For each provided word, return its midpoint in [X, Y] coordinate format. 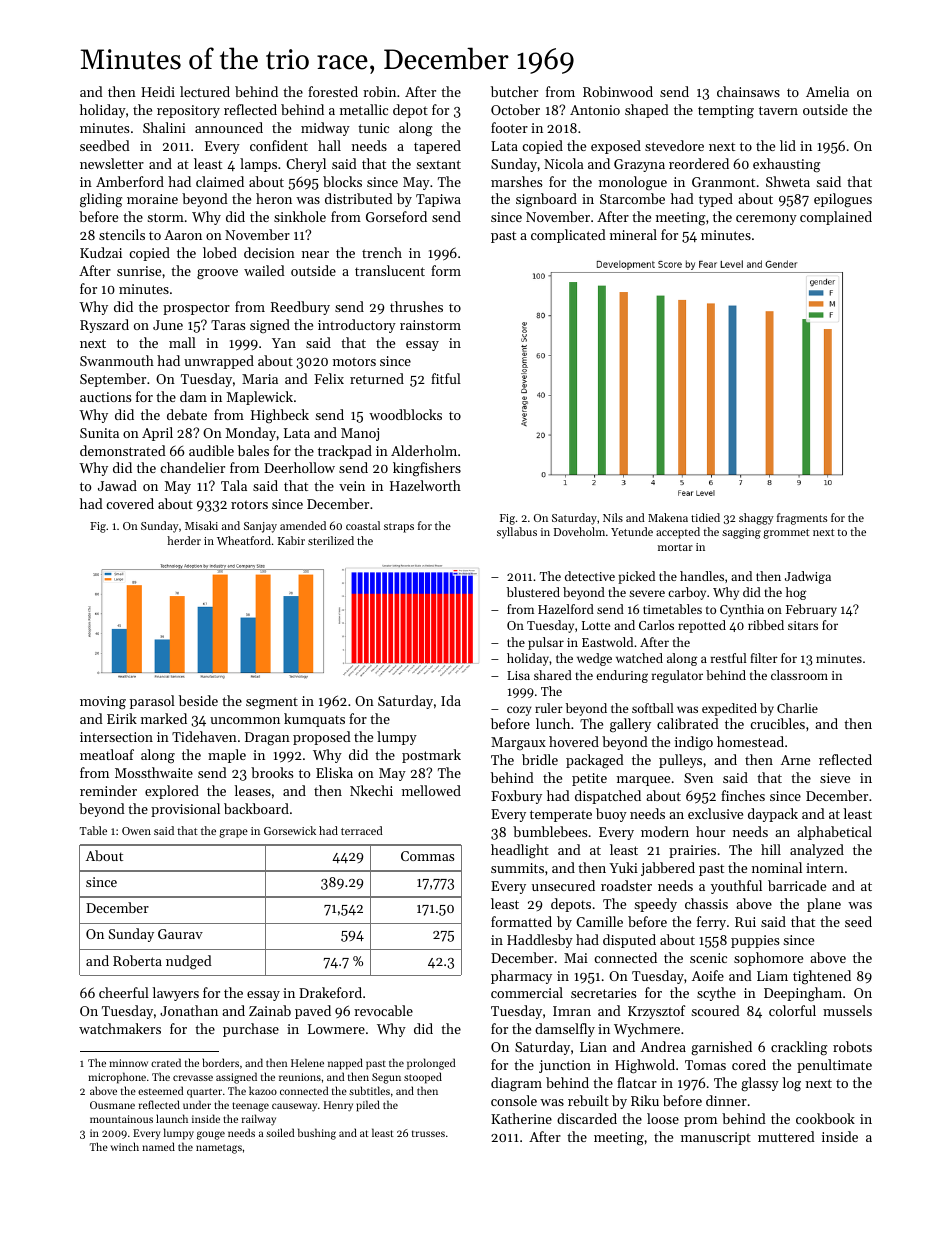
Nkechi [371, 790]
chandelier [192, 467]
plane [824, 905]
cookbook [825, 1118]
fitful [446, 378]
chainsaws [748, 91]
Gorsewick [290, 830]
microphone [117, 1078]
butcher [514, 91]
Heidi [158, 91]
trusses [428, 1133]
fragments [802, 519]
